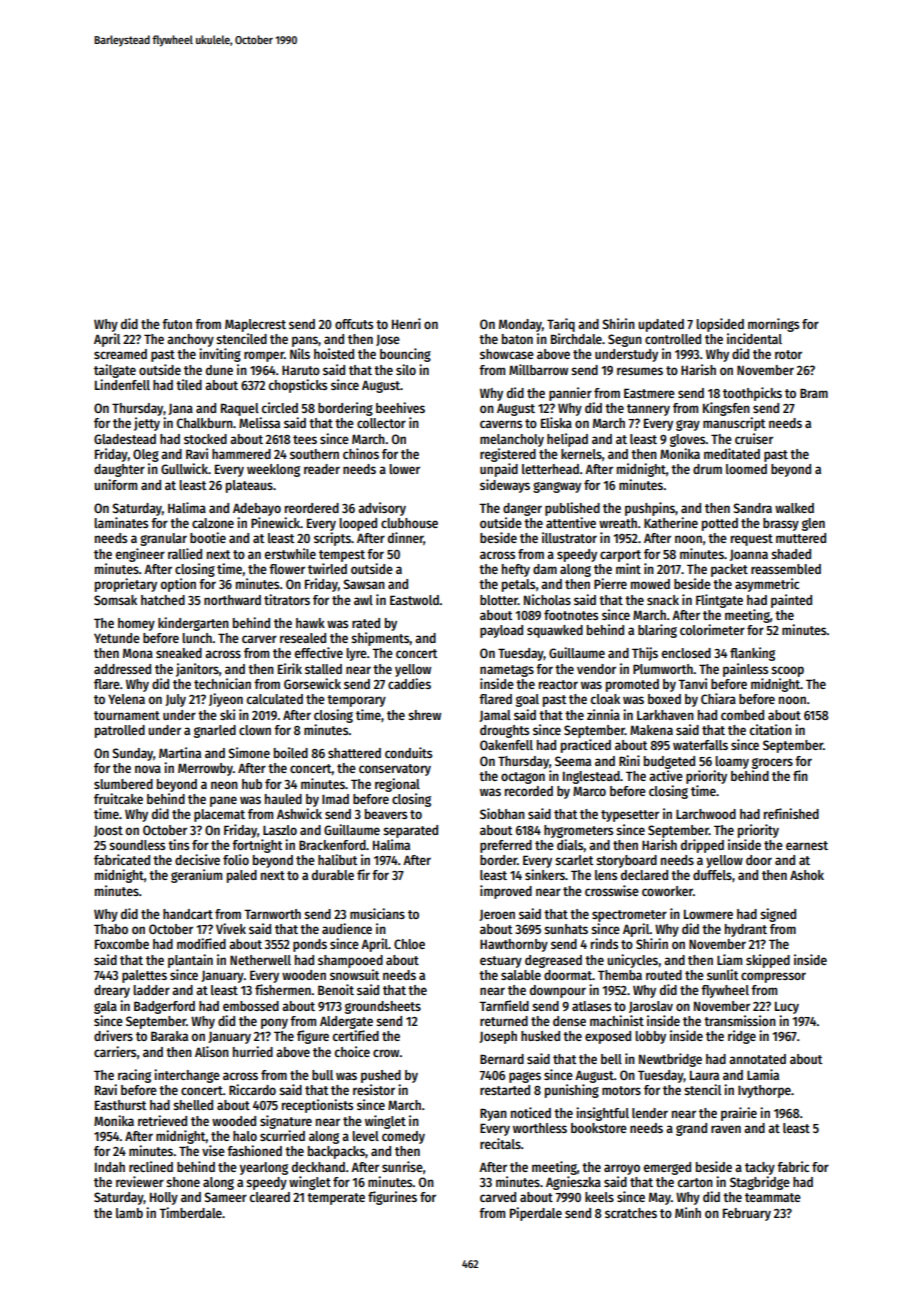 This document has width=924, height=1314. I want to click on musicians, so click(377, 913).
